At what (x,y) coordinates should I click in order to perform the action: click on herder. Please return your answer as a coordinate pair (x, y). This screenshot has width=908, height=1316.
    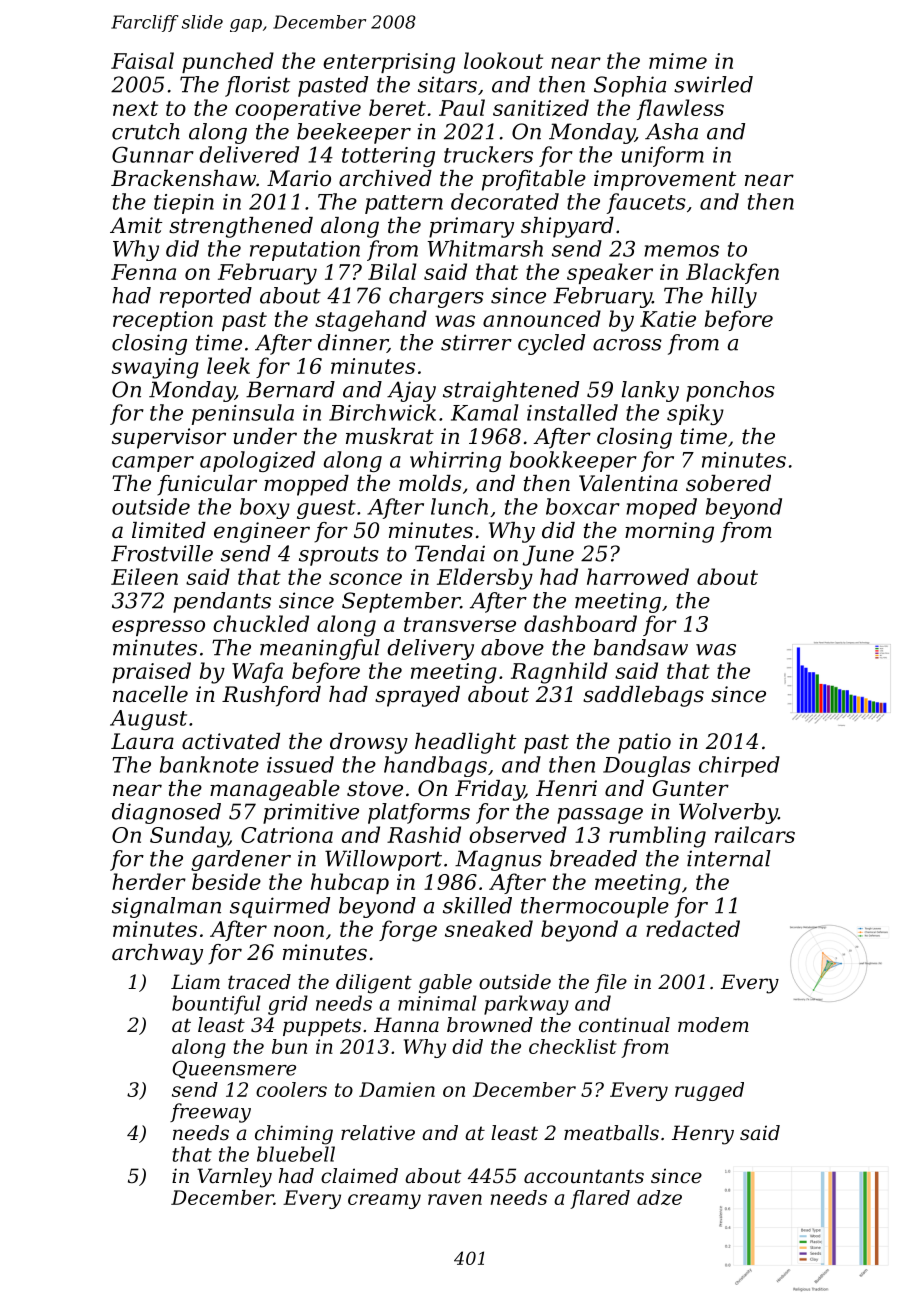
    Looking at the image, I should click on (149, 881).
